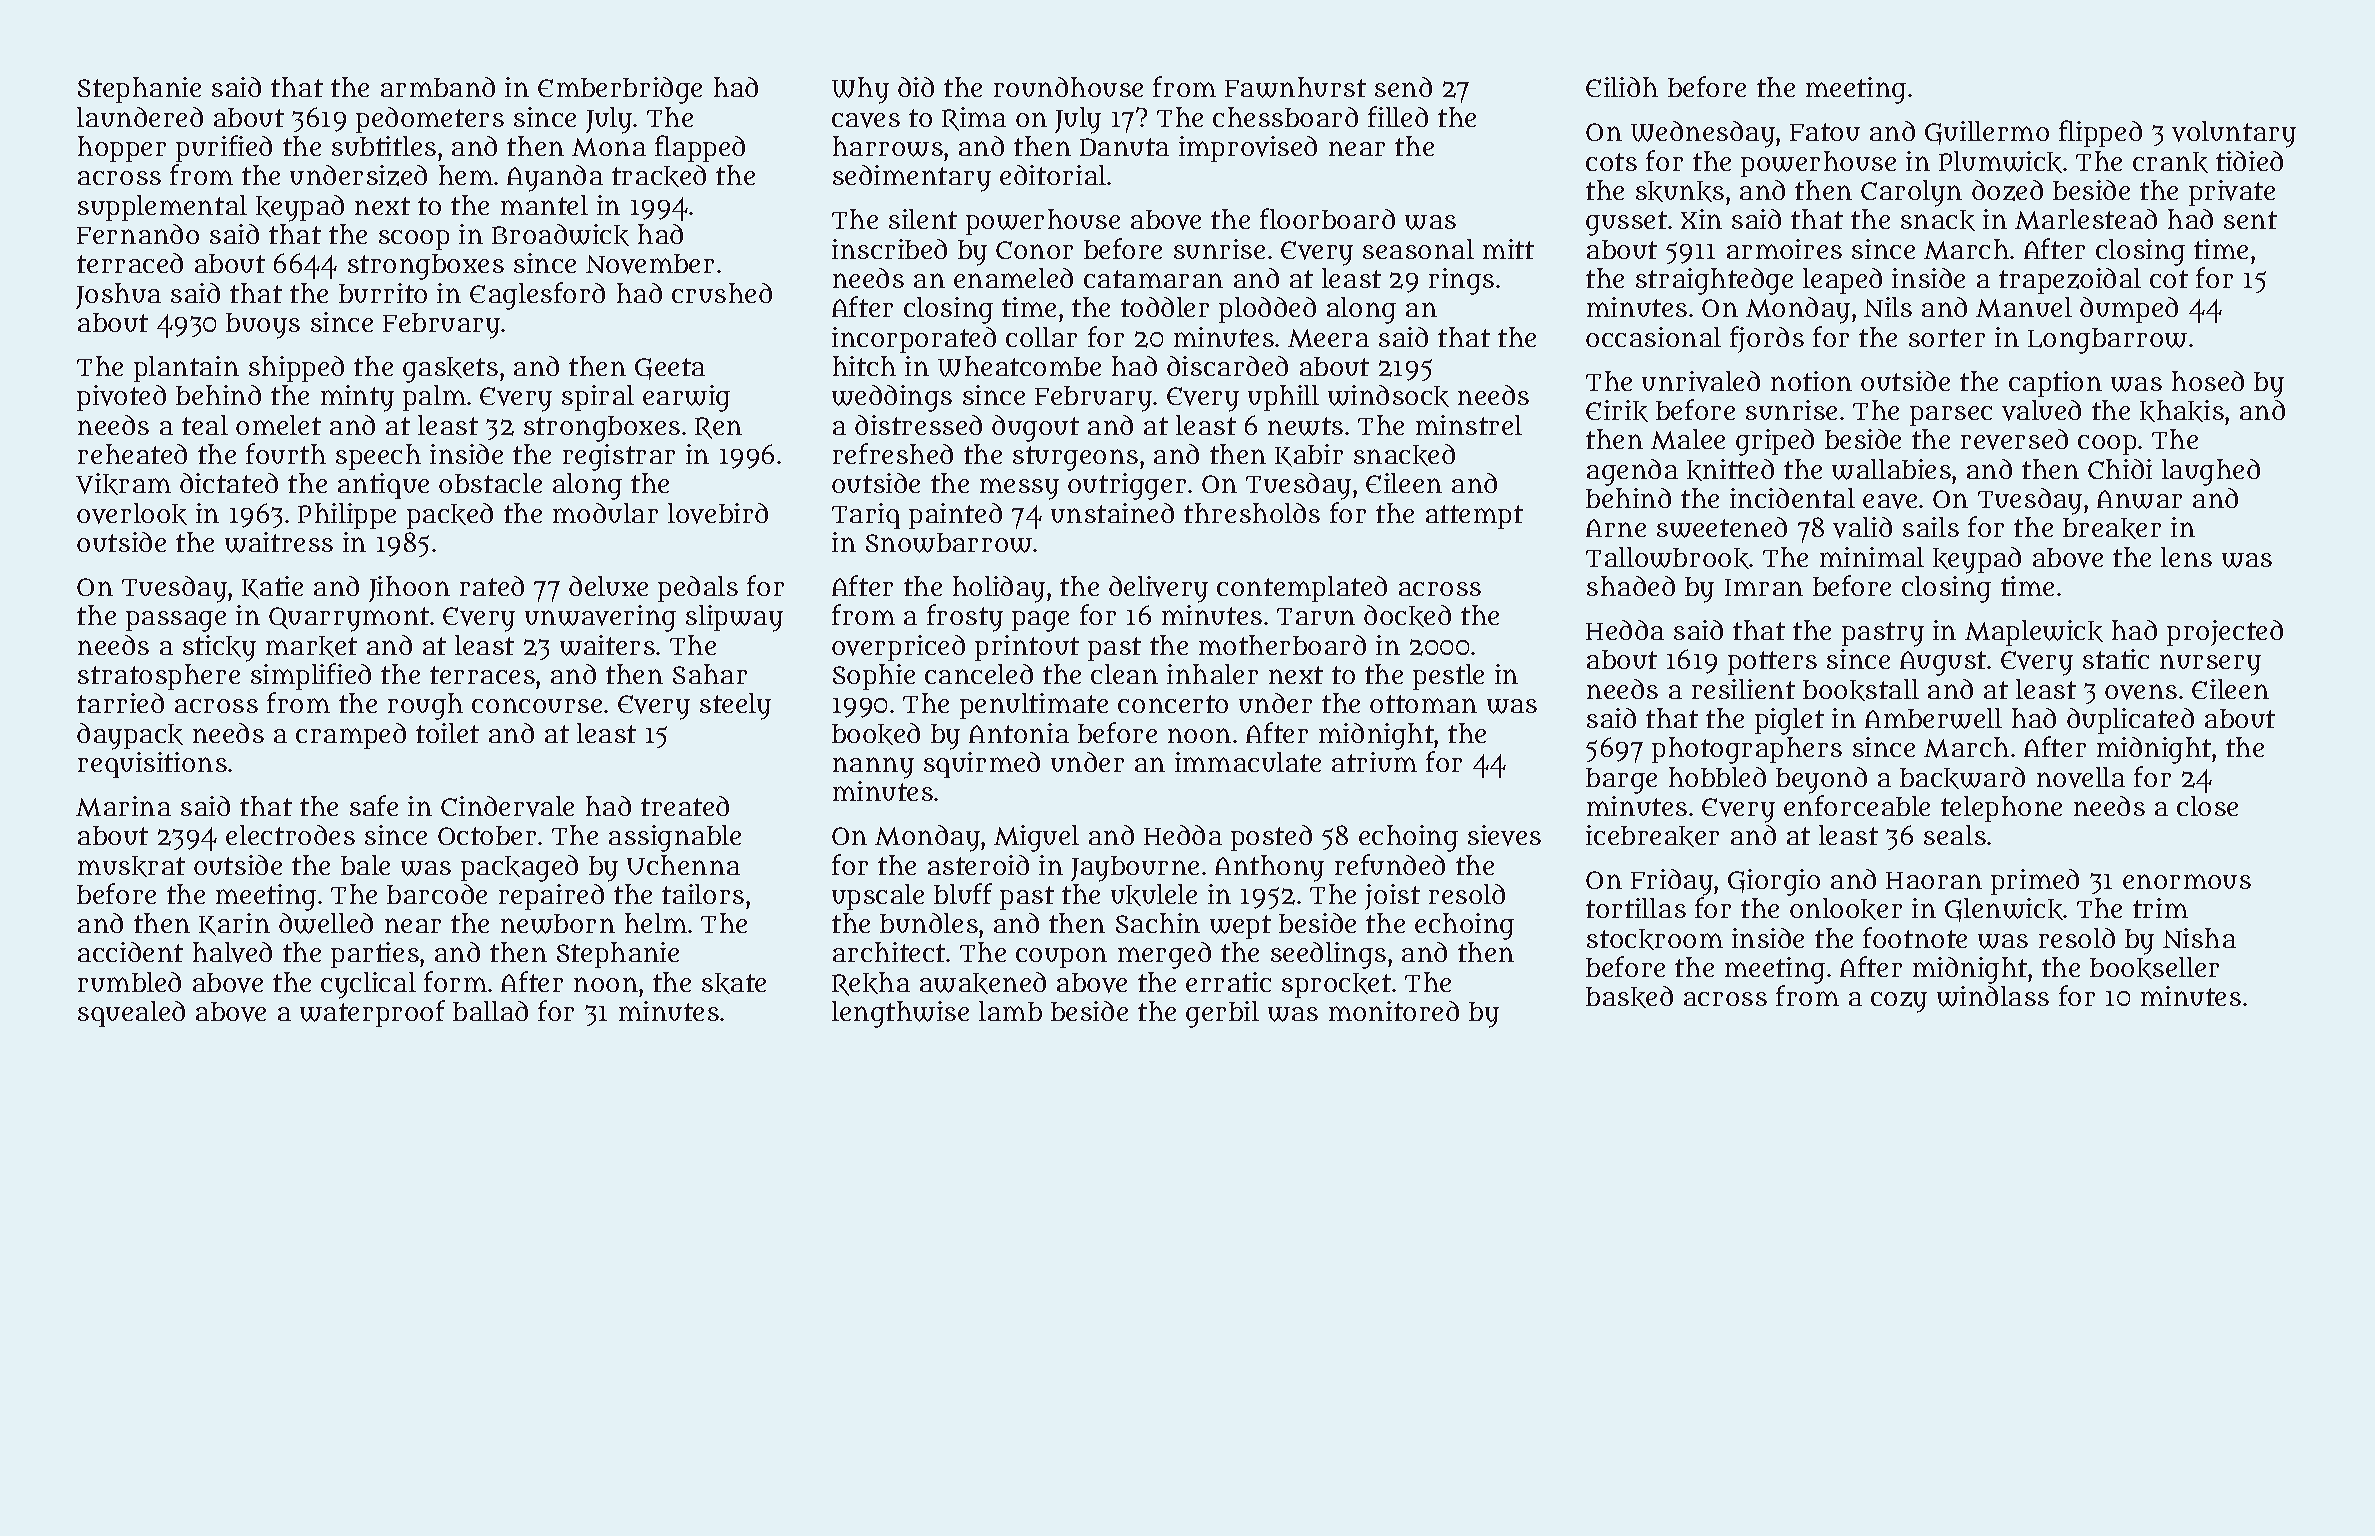 This screenshot has width=2375, height=1536. Describe the element at coordinates (2100, 133) in the screenshot. I see `flipped` at that location.
